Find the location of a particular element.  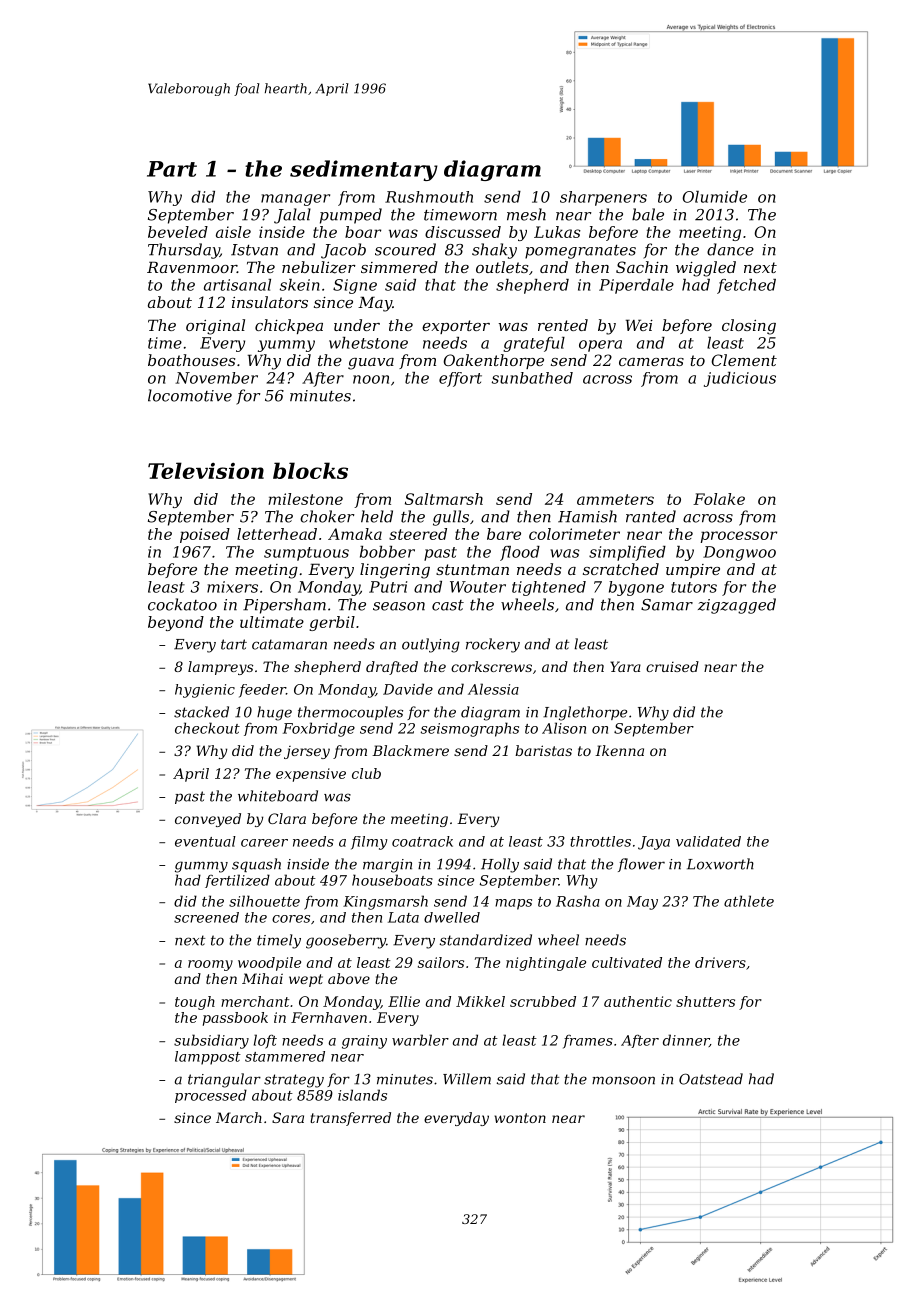

sunbathed is located at coordinates (532, 378).
